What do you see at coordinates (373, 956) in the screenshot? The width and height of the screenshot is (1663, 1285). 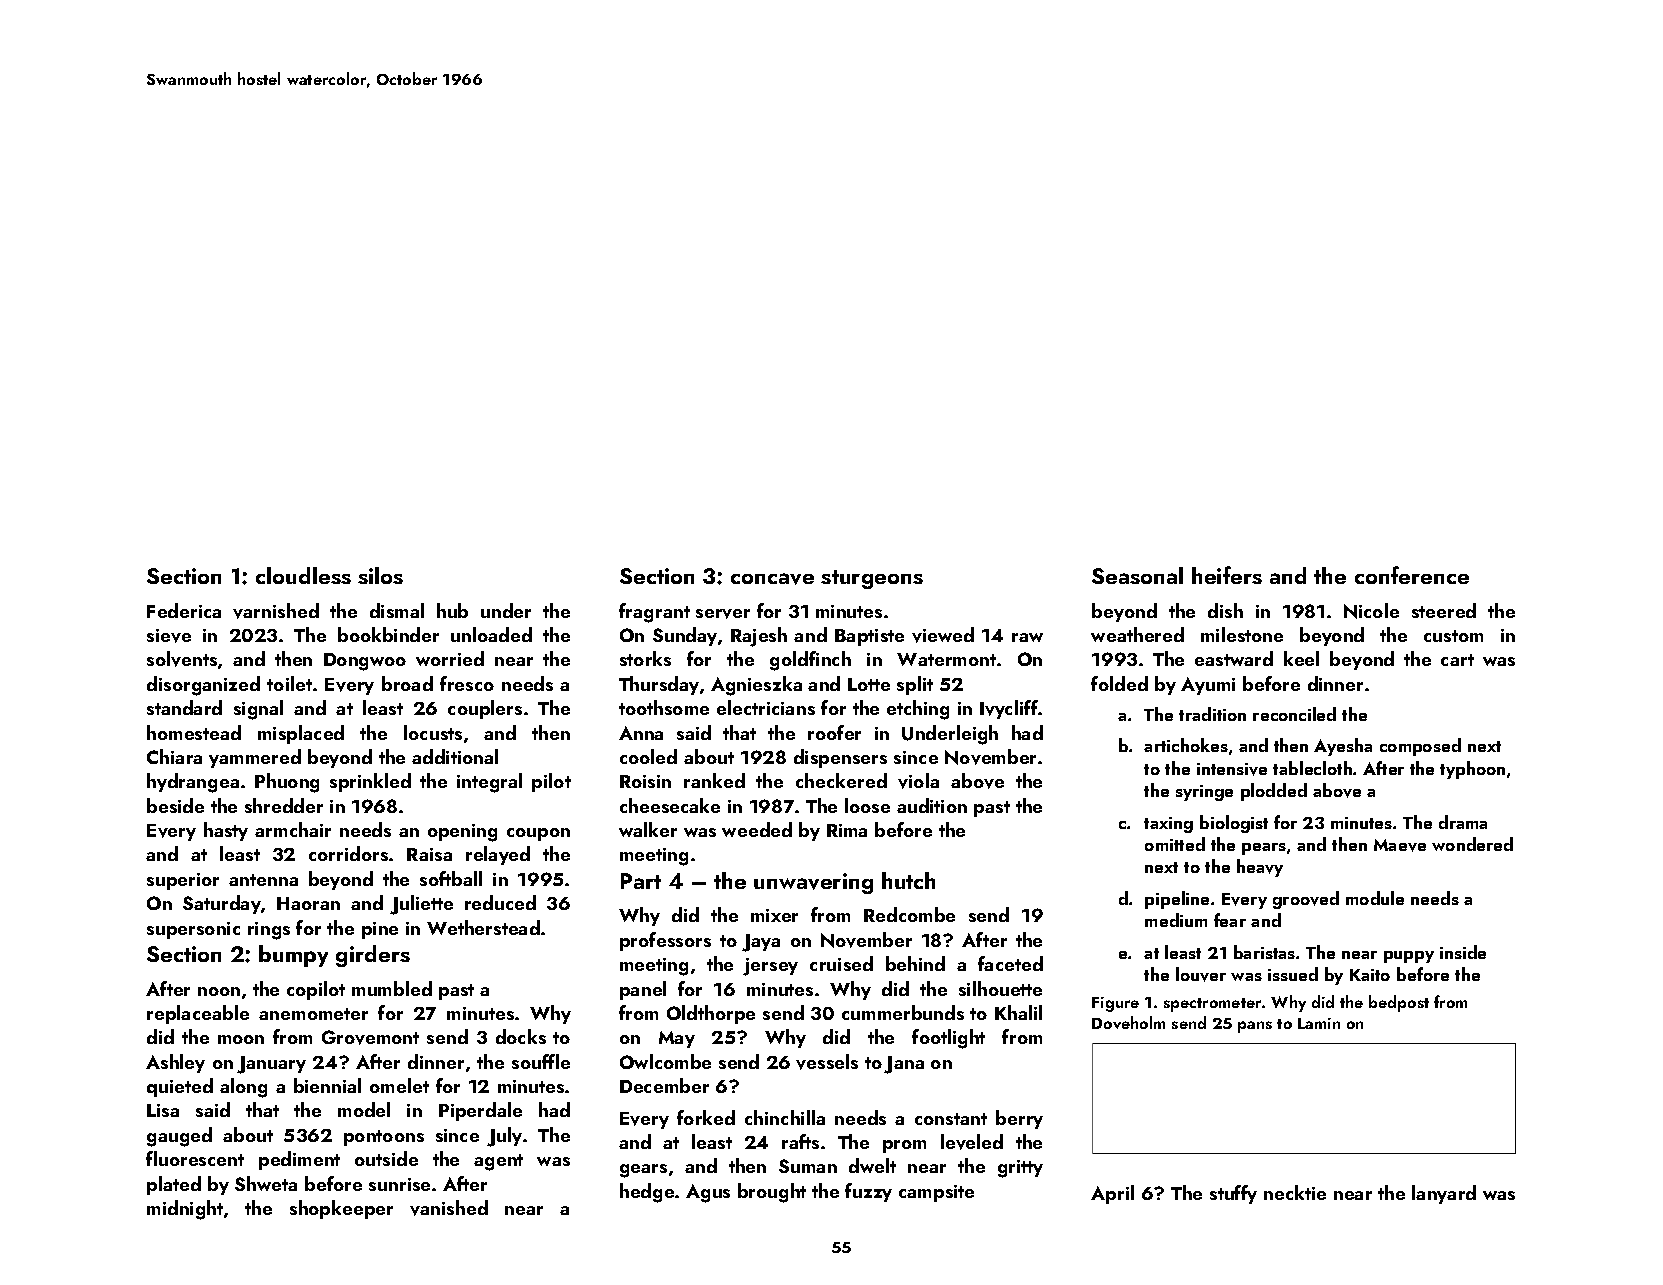 I see `girders` at bounding box center [373, 956].
